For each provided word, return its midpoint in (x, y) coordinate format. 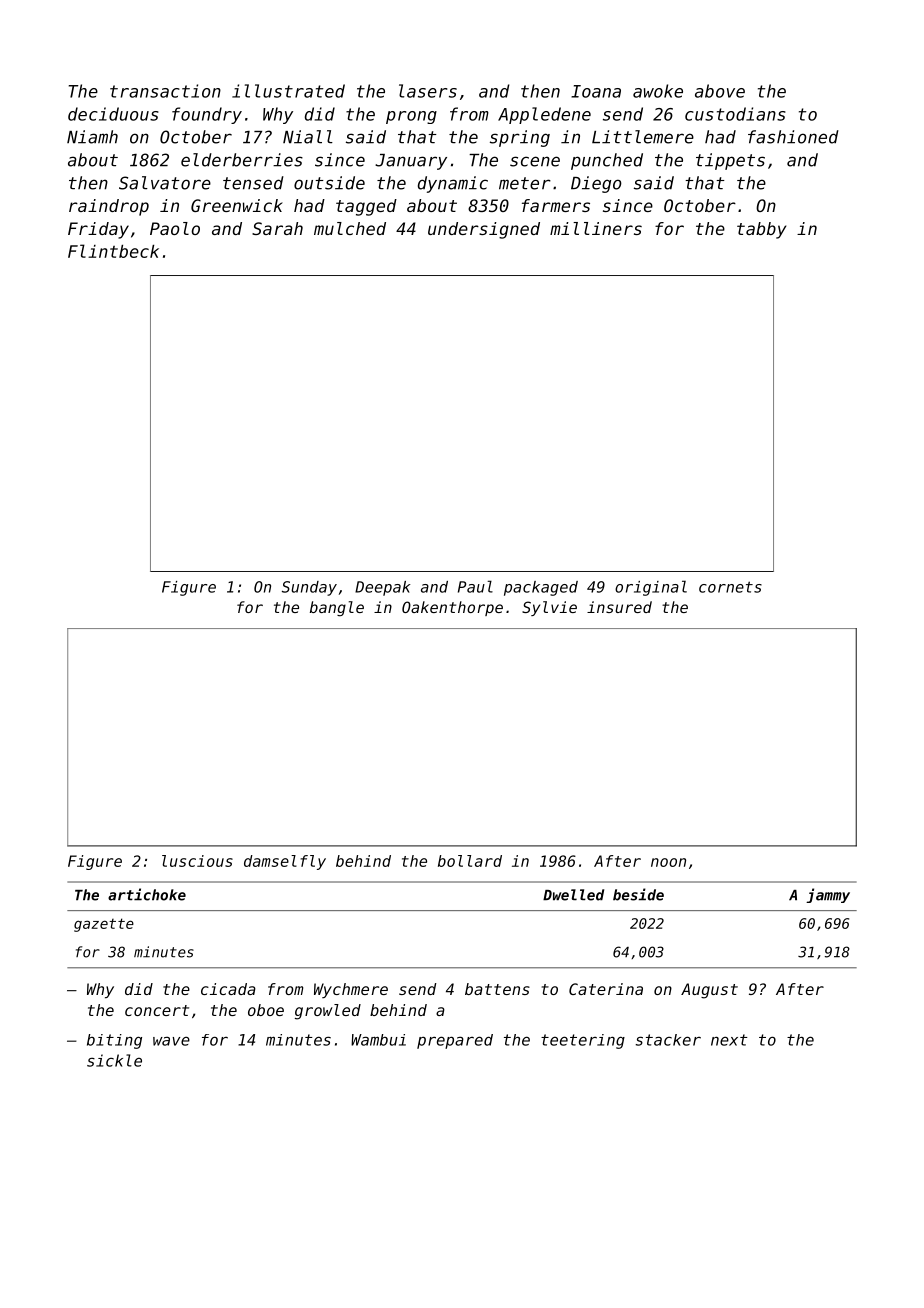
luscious (197, 861)
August (709, 991)
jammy (828, 895)
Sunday (309, 588)
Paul (475, 586)
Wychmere (351, 990)
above (720, 91)
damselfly (285, 862)
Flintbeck (113, 251)
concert (157, 1010)
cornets (730, 587)
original (651, 588)
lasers (428, 91)
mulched (350, 228)
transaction (165, 91)
